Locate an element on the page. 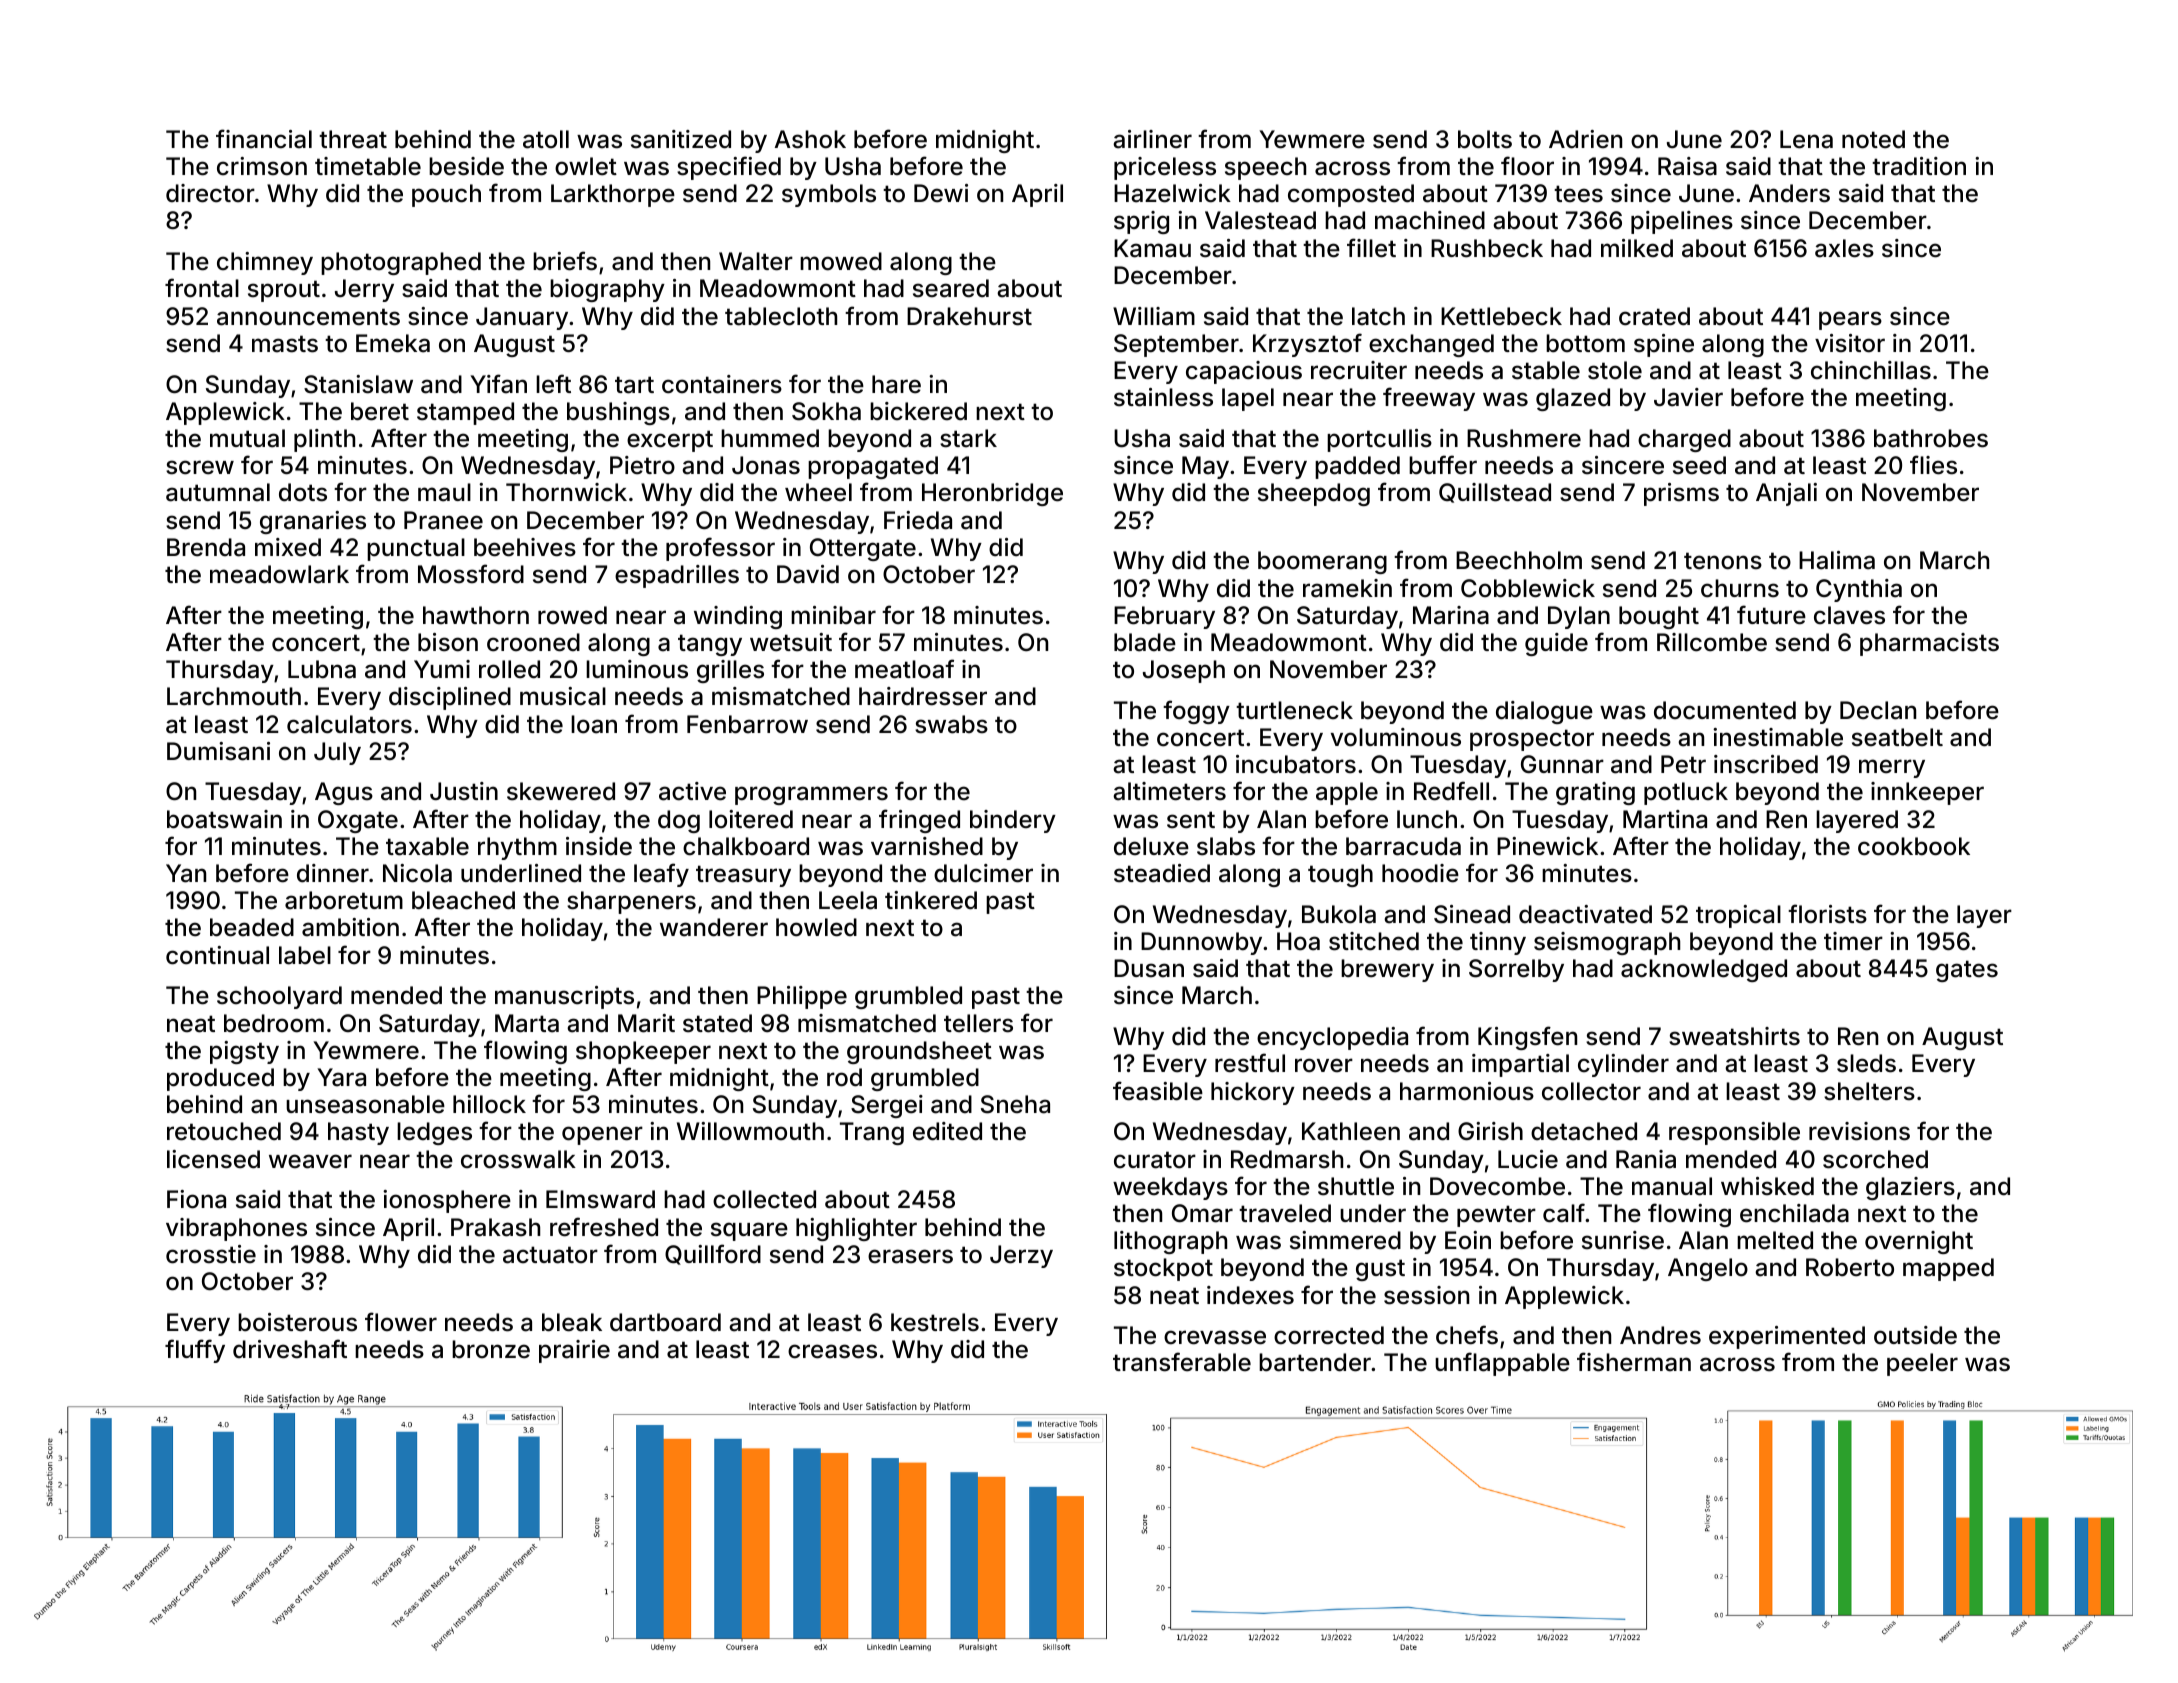 This document has width=2178, height=1683. bleached is located at coordinates (463, 900).
